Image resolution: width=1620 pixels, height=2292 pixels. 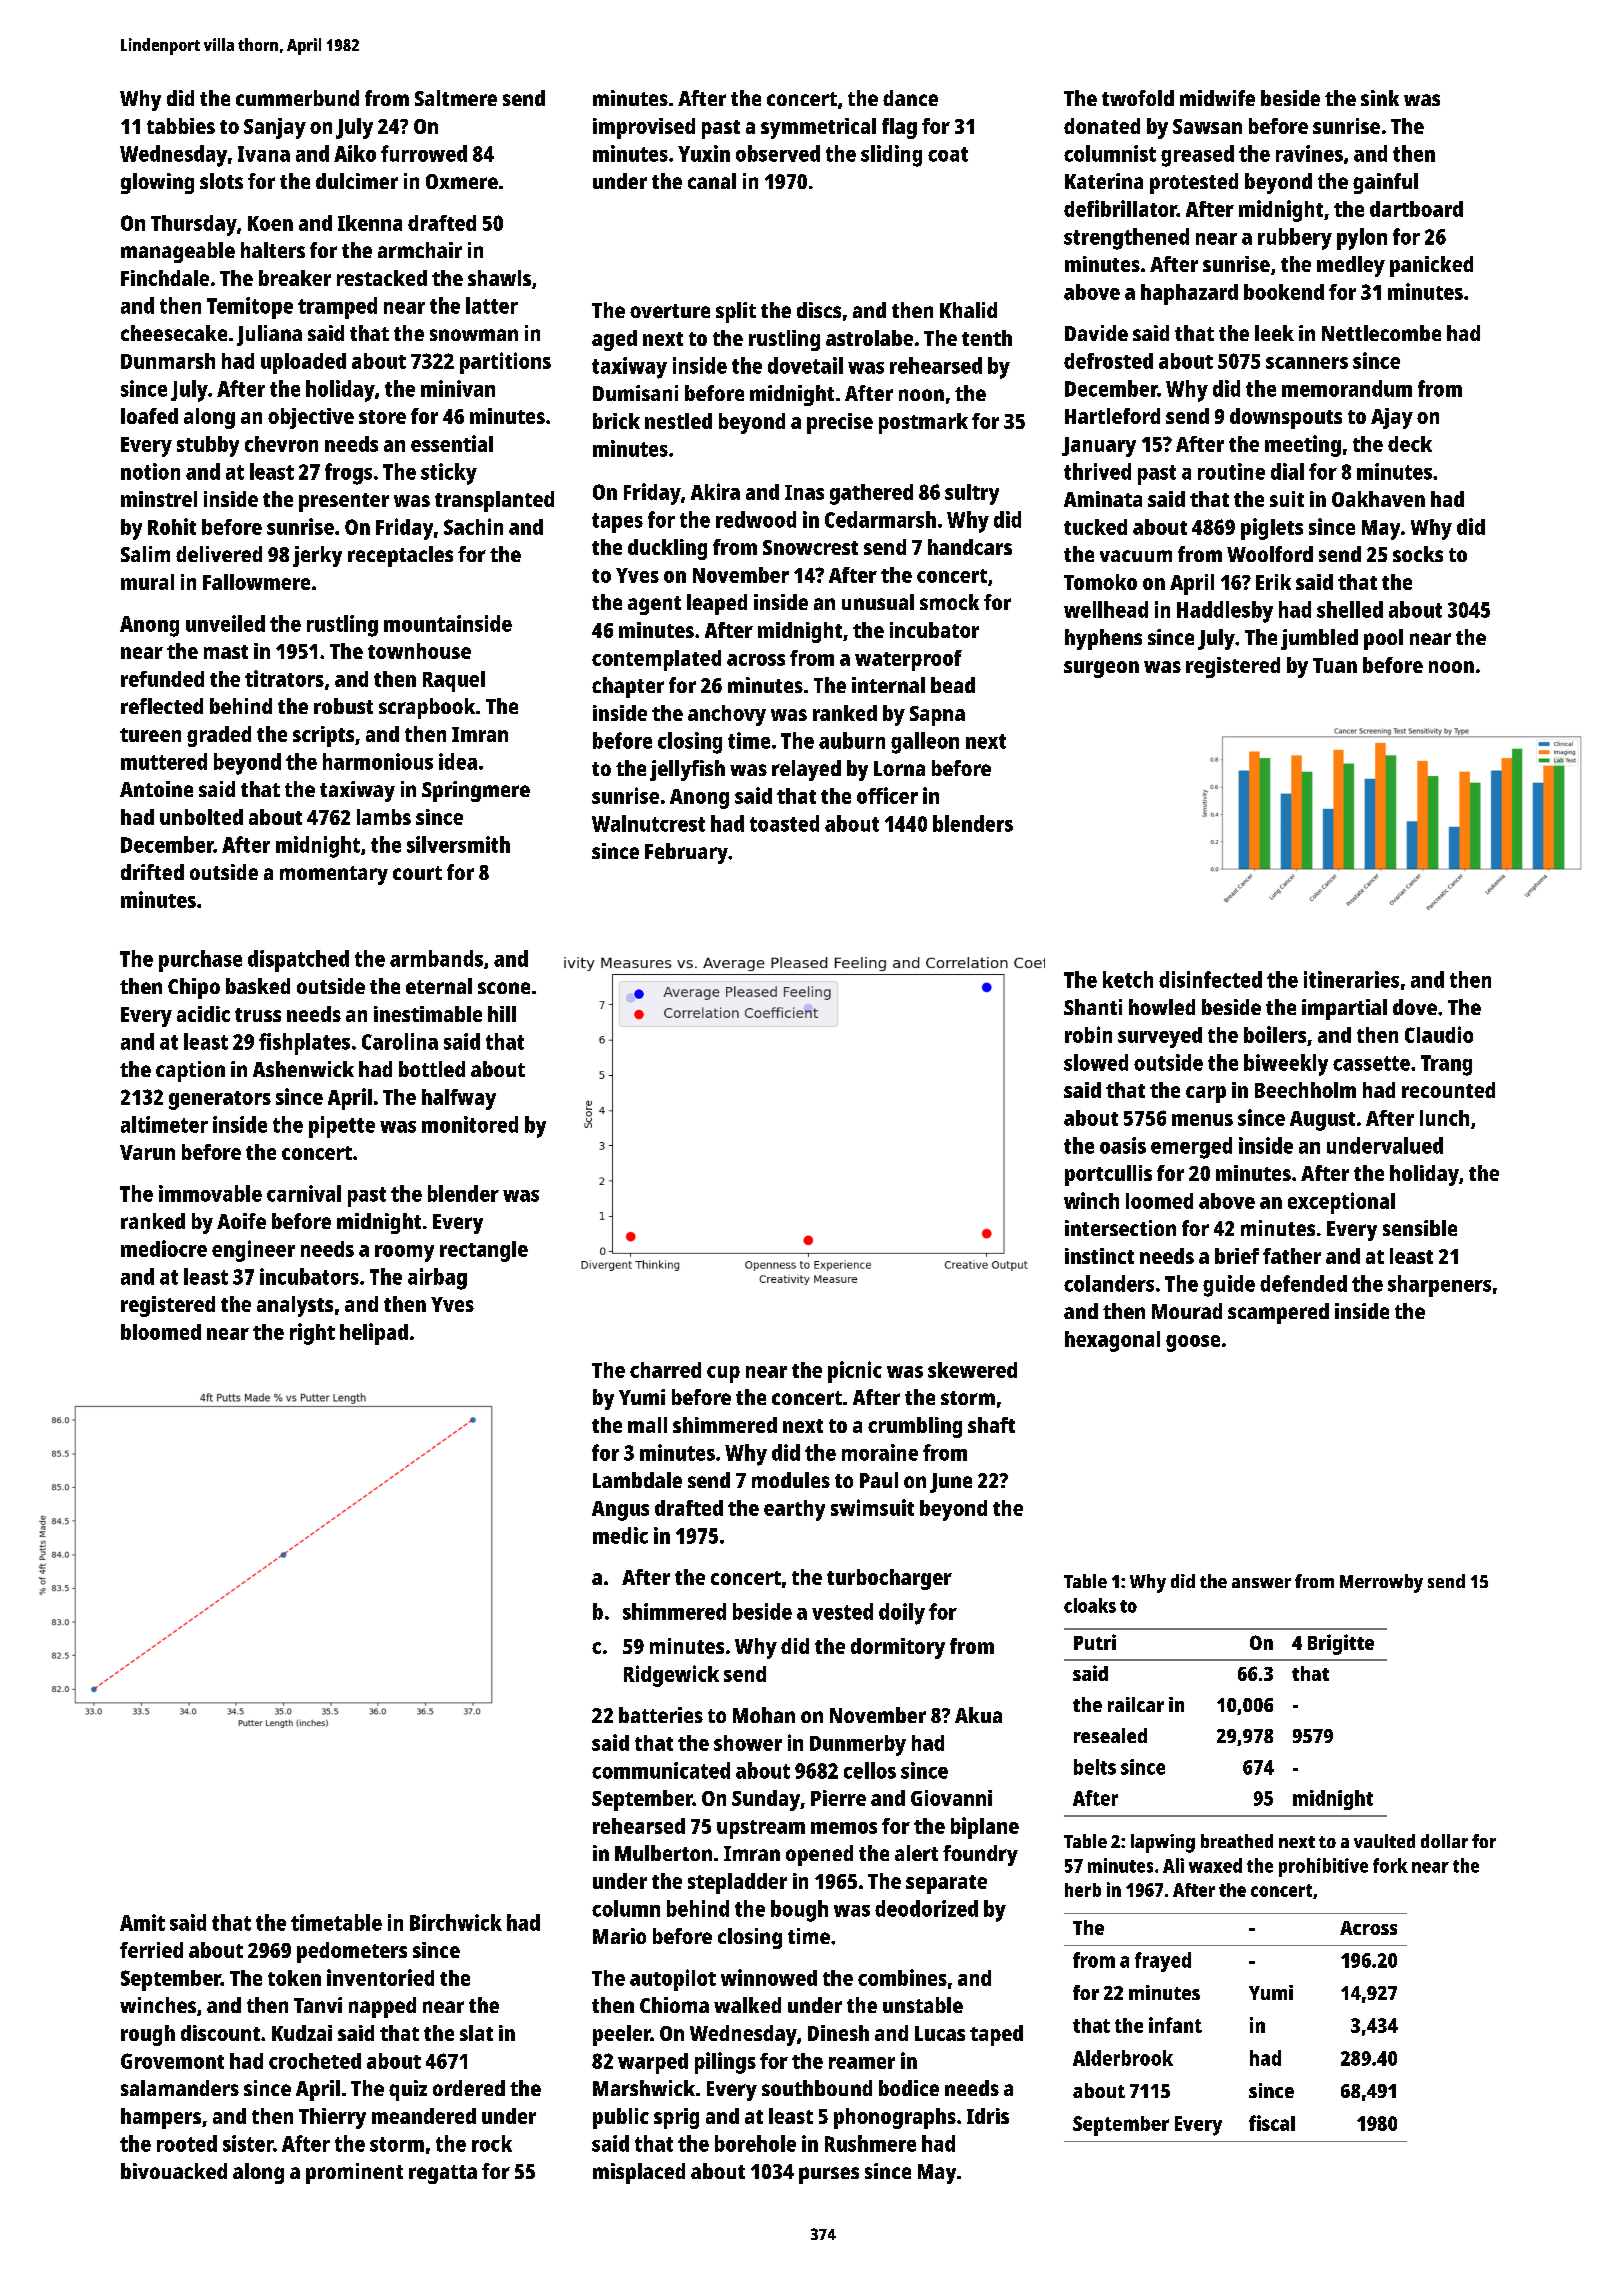 I want to click on dance, so click(x=910, y=98).
